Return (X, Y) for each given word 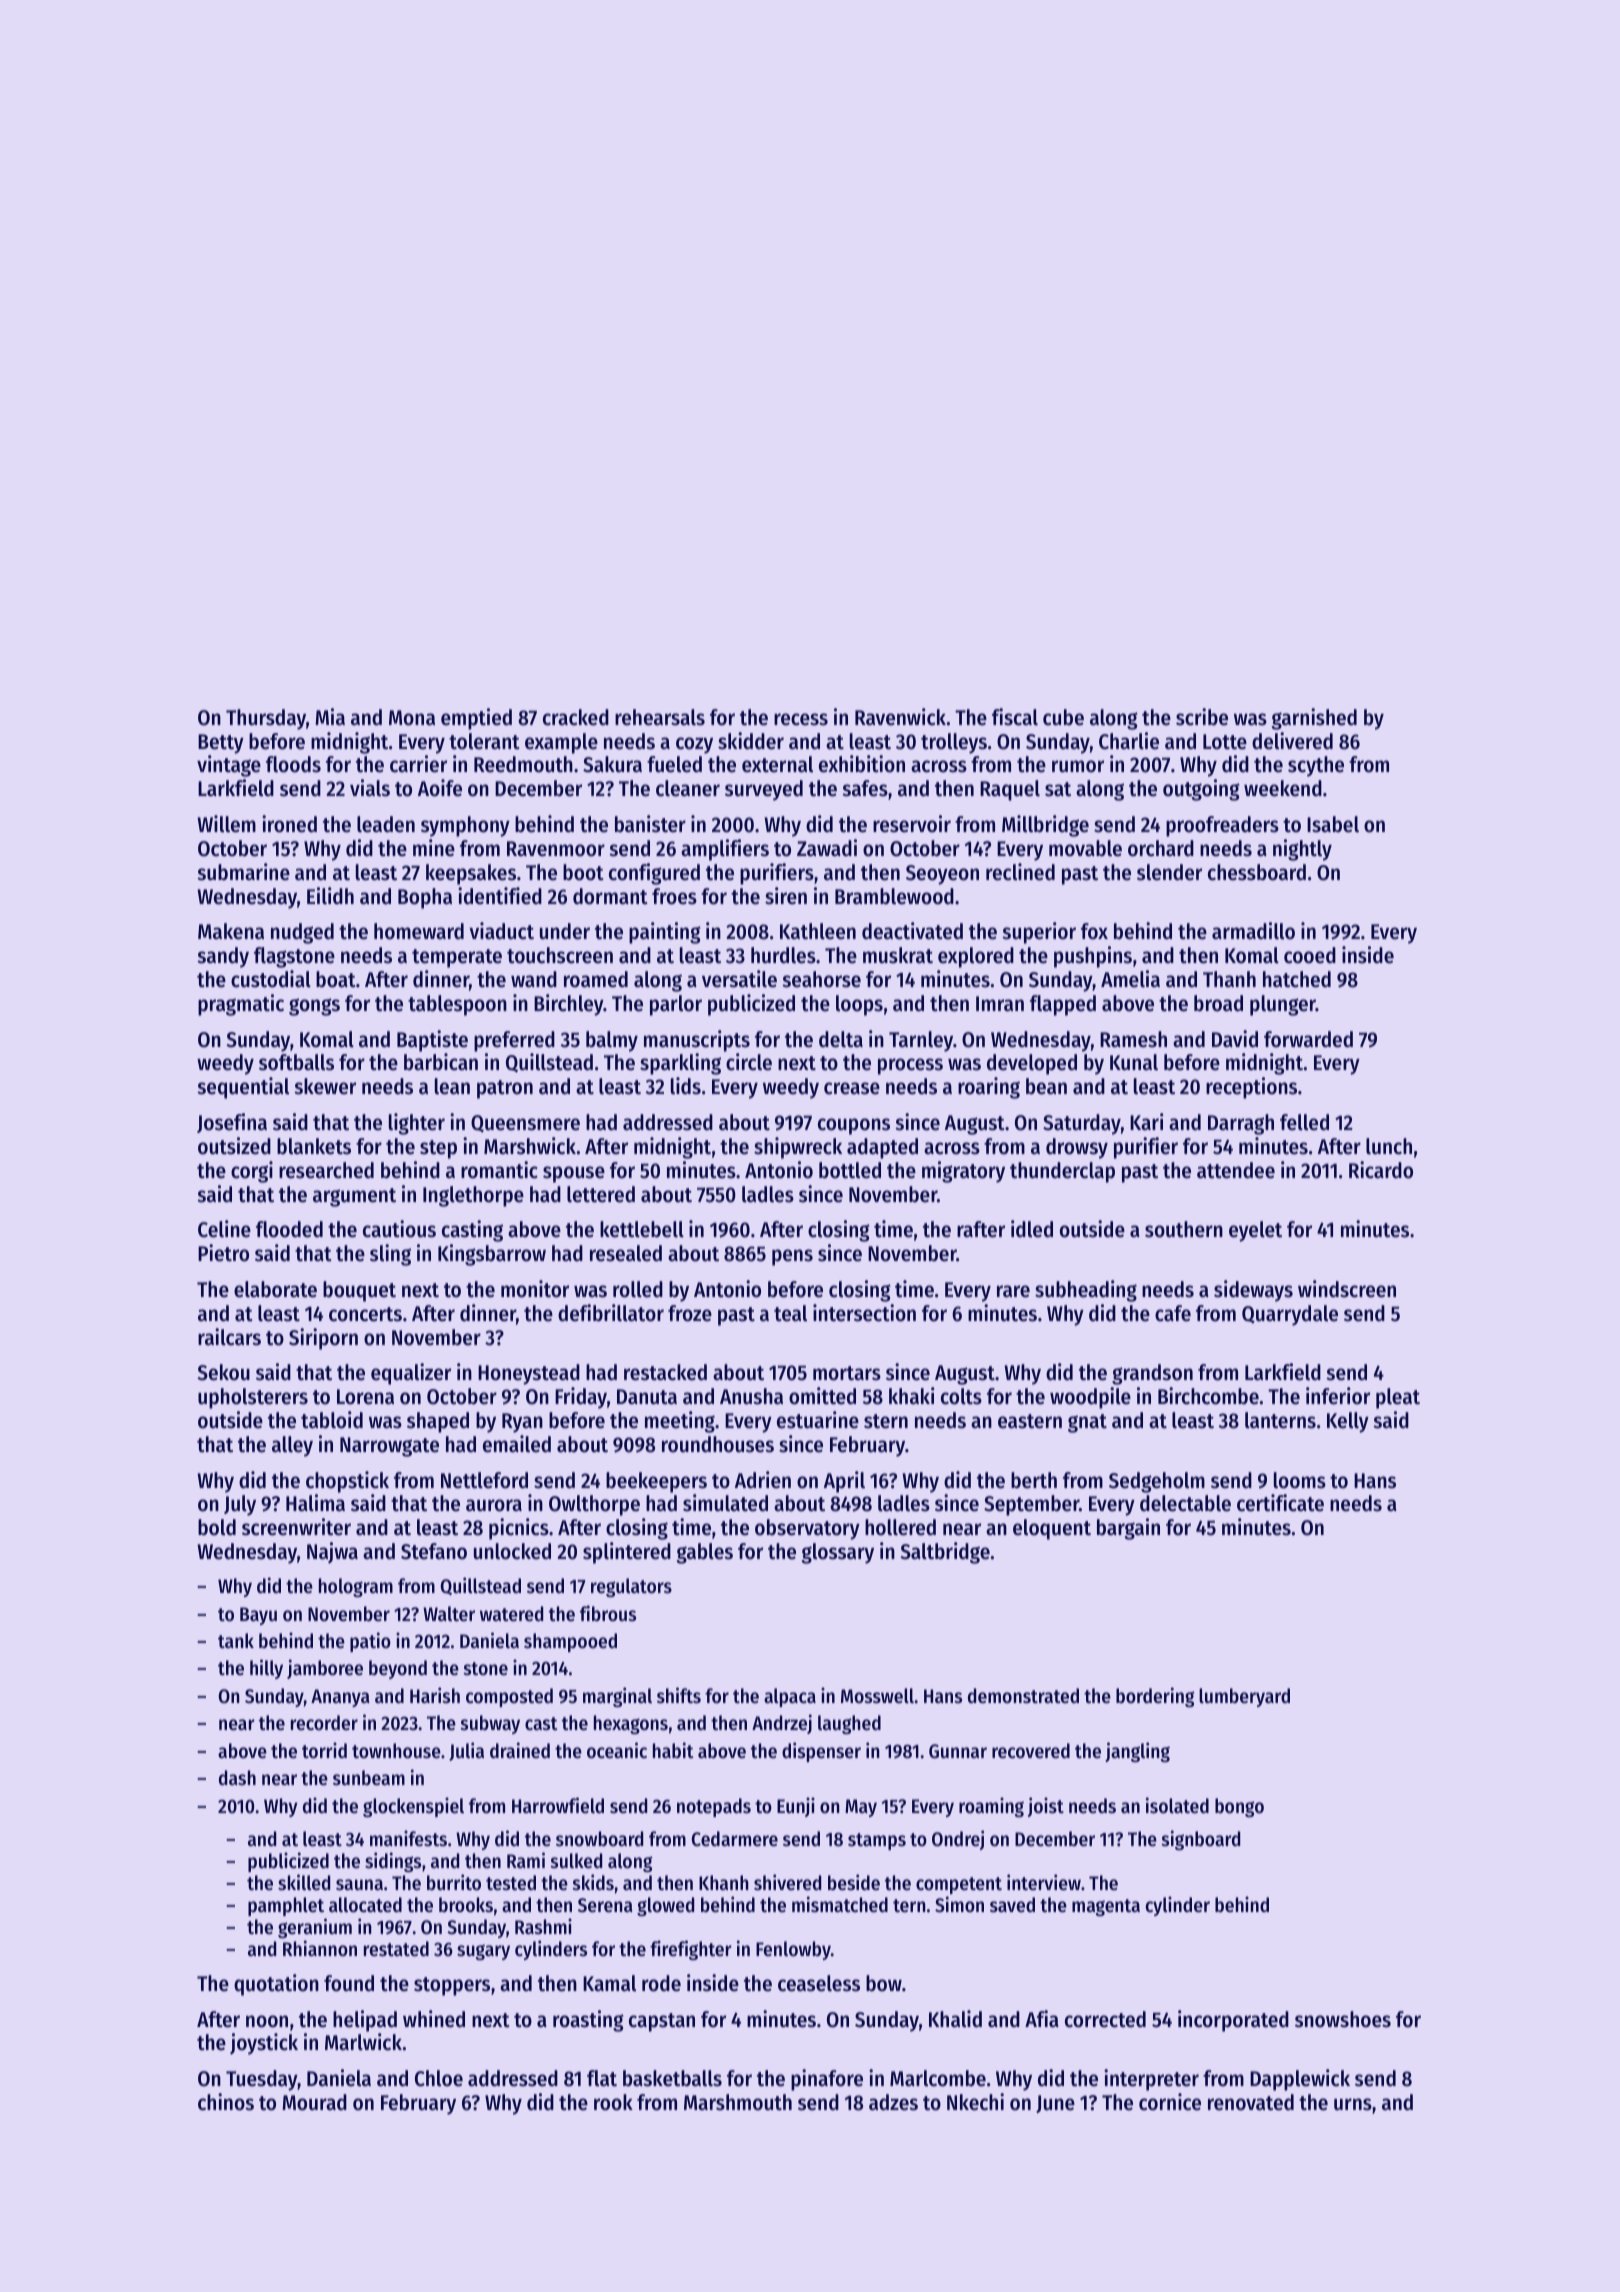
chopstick (347, 1482)
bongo (1239, 1807)
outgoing (1201, 790)
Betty (221, 744)
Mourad (314, 2102)
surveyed (764, 790)
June (1055, 2104)
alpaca (790, 1697)
